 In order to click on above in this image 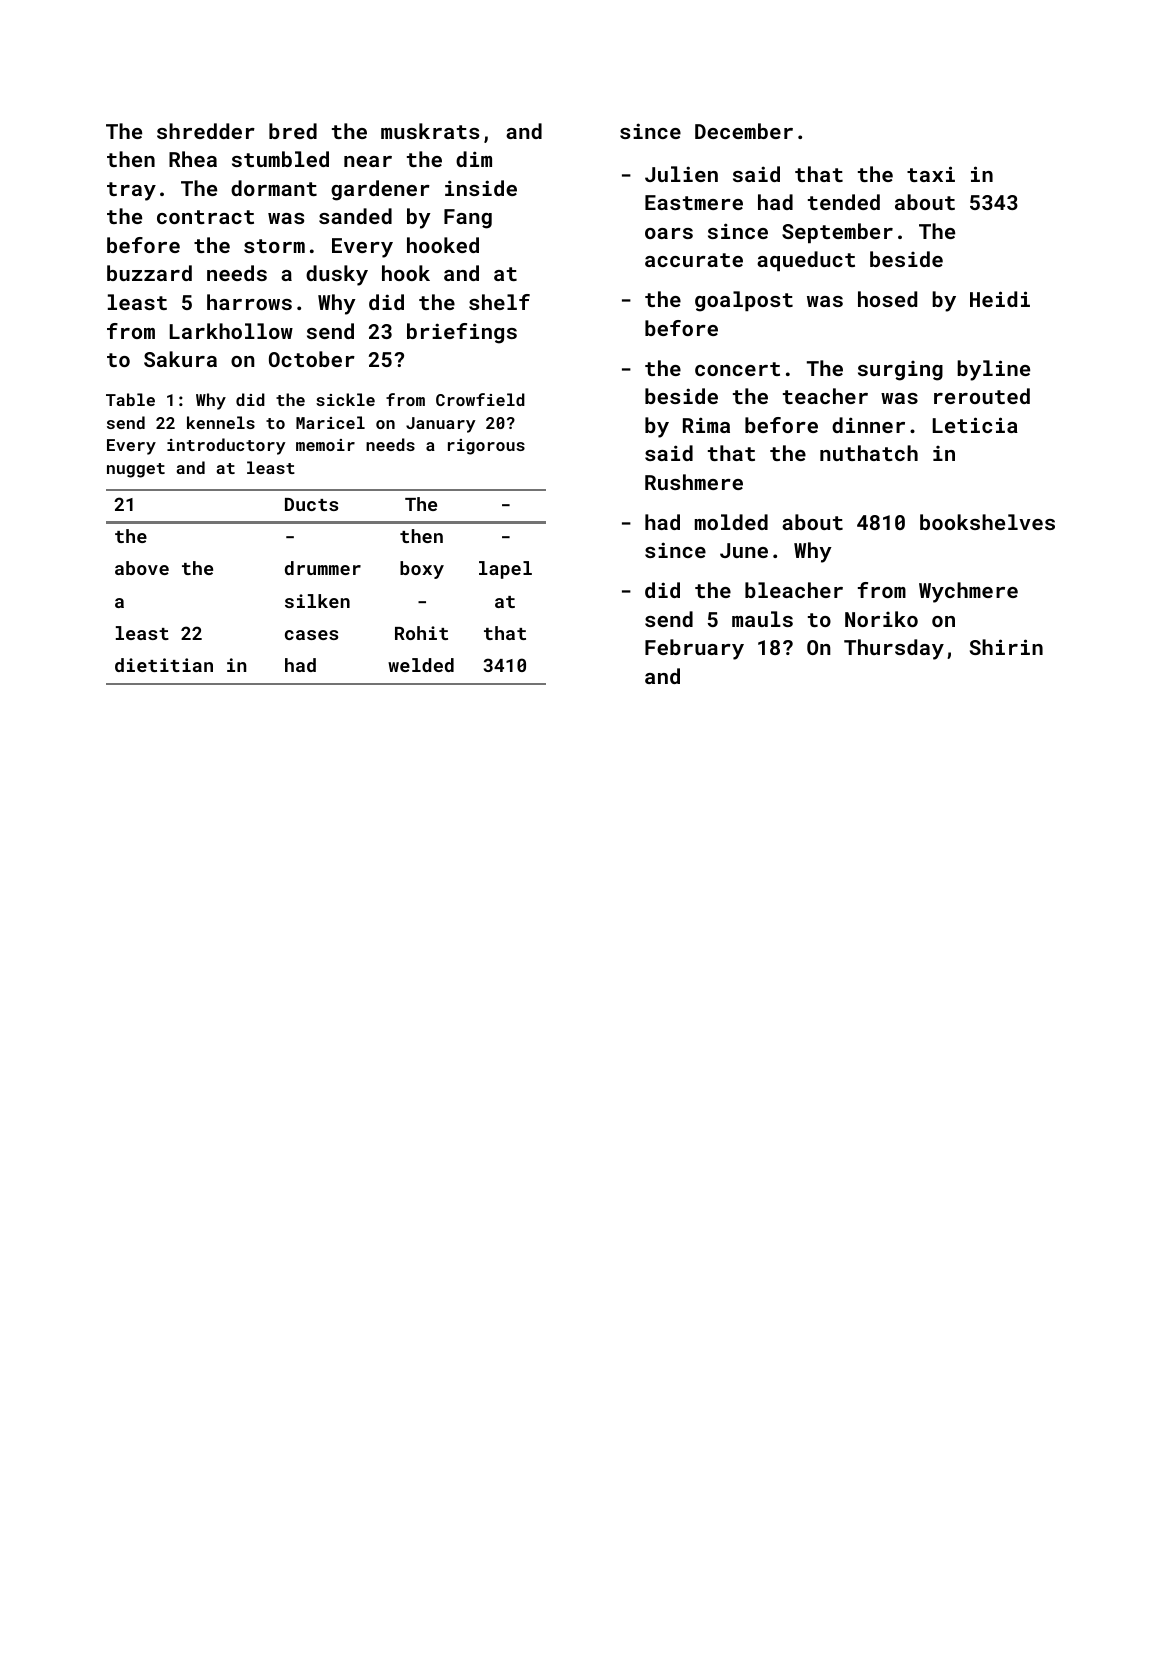, I will do `click(142, 568)`.
